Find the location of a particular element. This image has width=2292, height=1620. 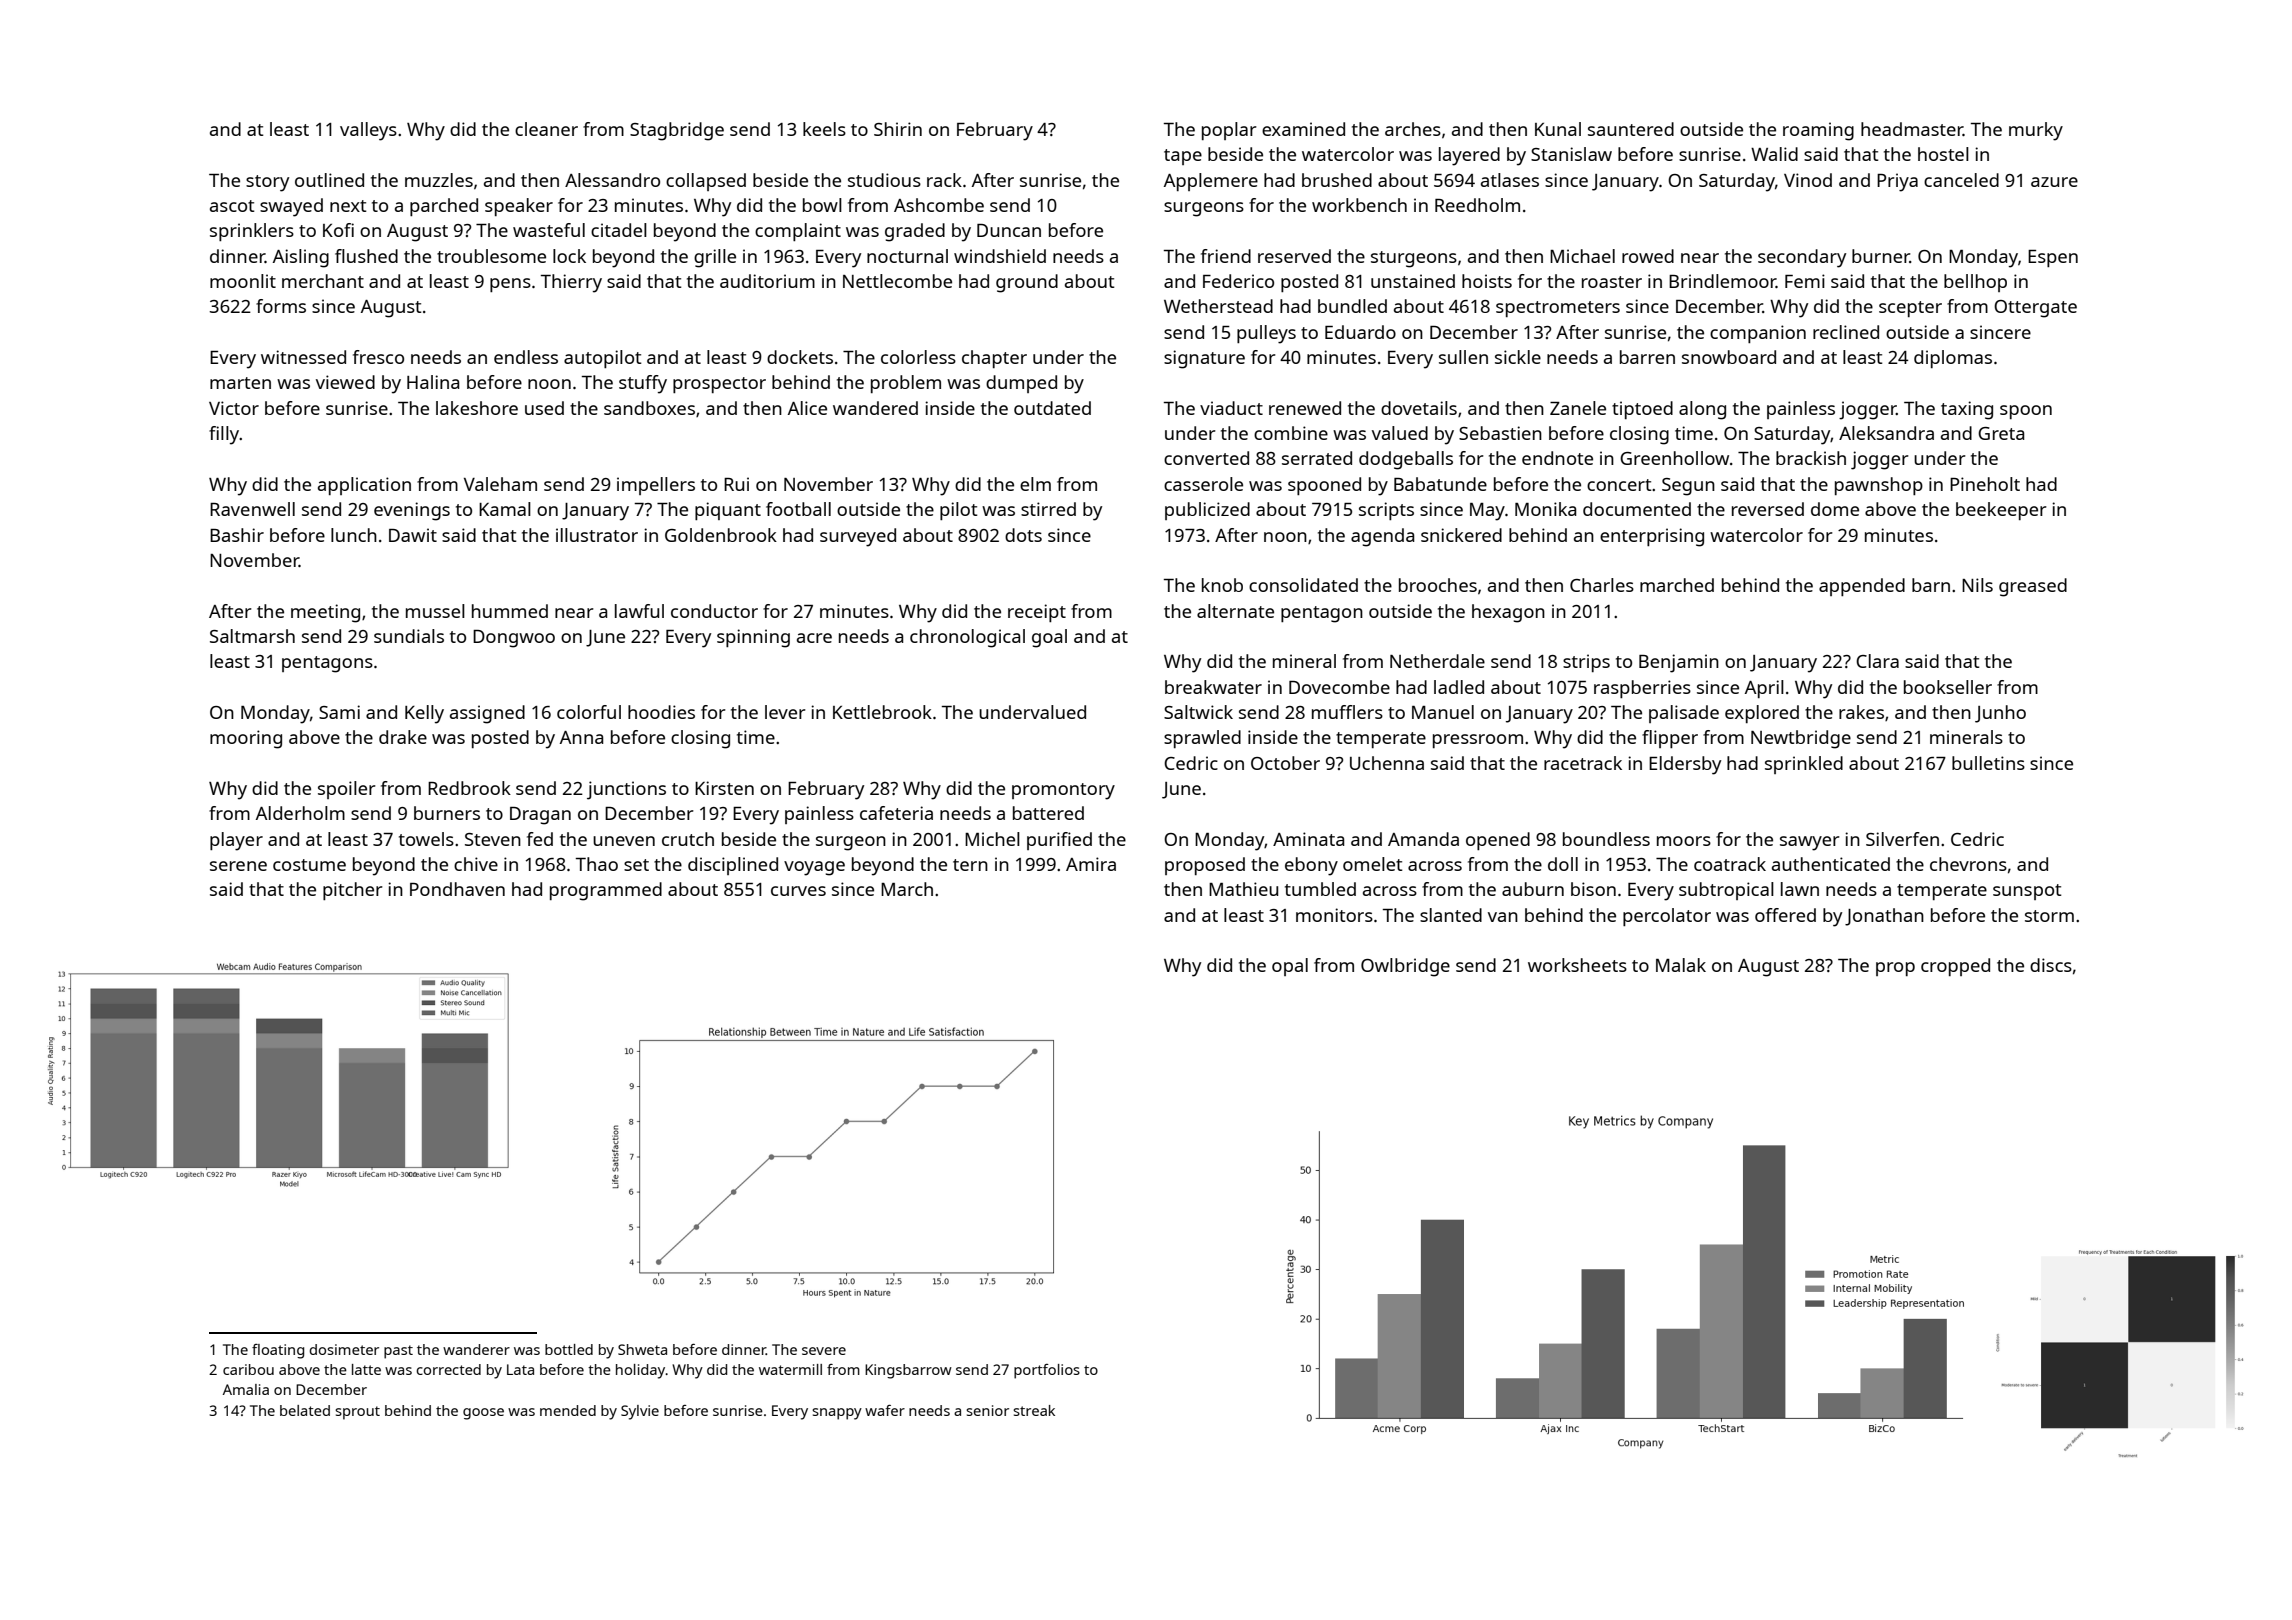

receipt is located at coordinates (1037, 613).
